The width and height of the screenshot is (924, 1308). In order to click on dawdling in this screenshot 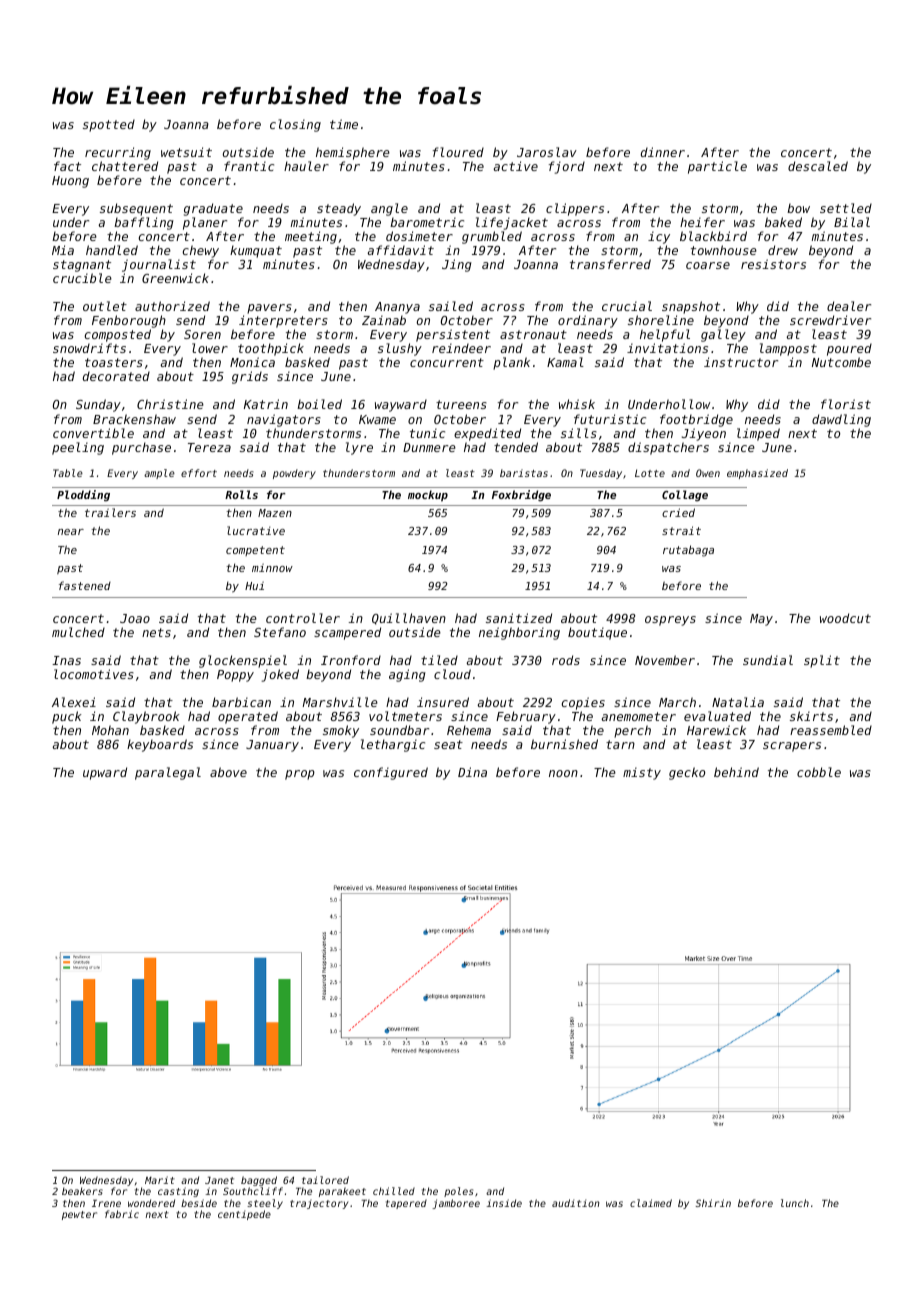, I will do `click(841, 420)`.
